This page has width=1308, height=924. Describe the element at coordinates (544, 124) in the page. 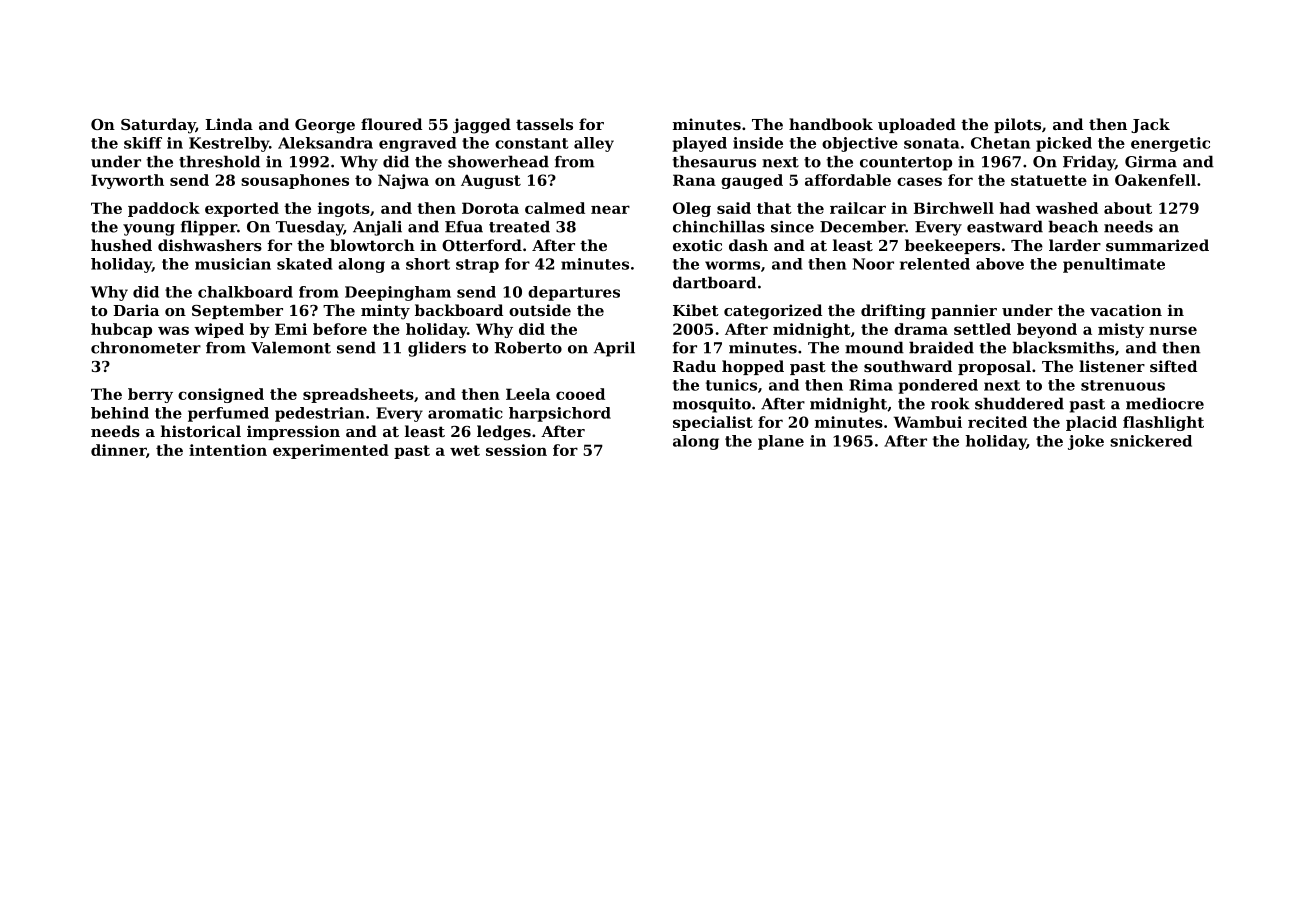

I see `tassels` at that location.
